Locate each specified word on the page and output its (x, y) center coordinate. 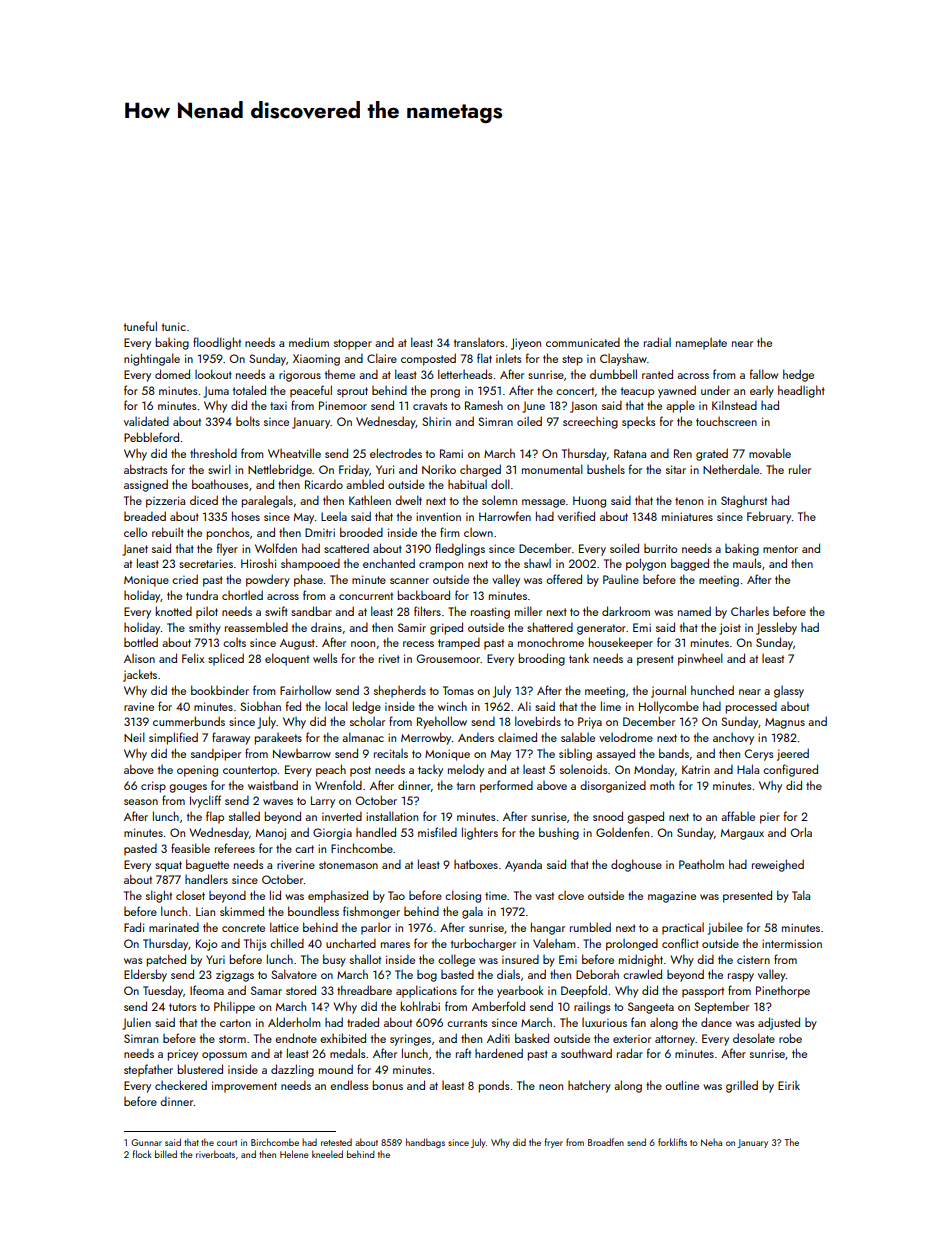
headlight (801, 391)
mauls (747, 563)
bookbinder (220, 690)
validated (146, 421)
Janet (135, 550)
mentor (780, 549)
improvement (244, 1087)
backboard (424, 595)
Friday (354, 470)
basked (532, 1038)
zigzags (235, 976)
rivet (389, 658)
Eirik (789, 1085)
